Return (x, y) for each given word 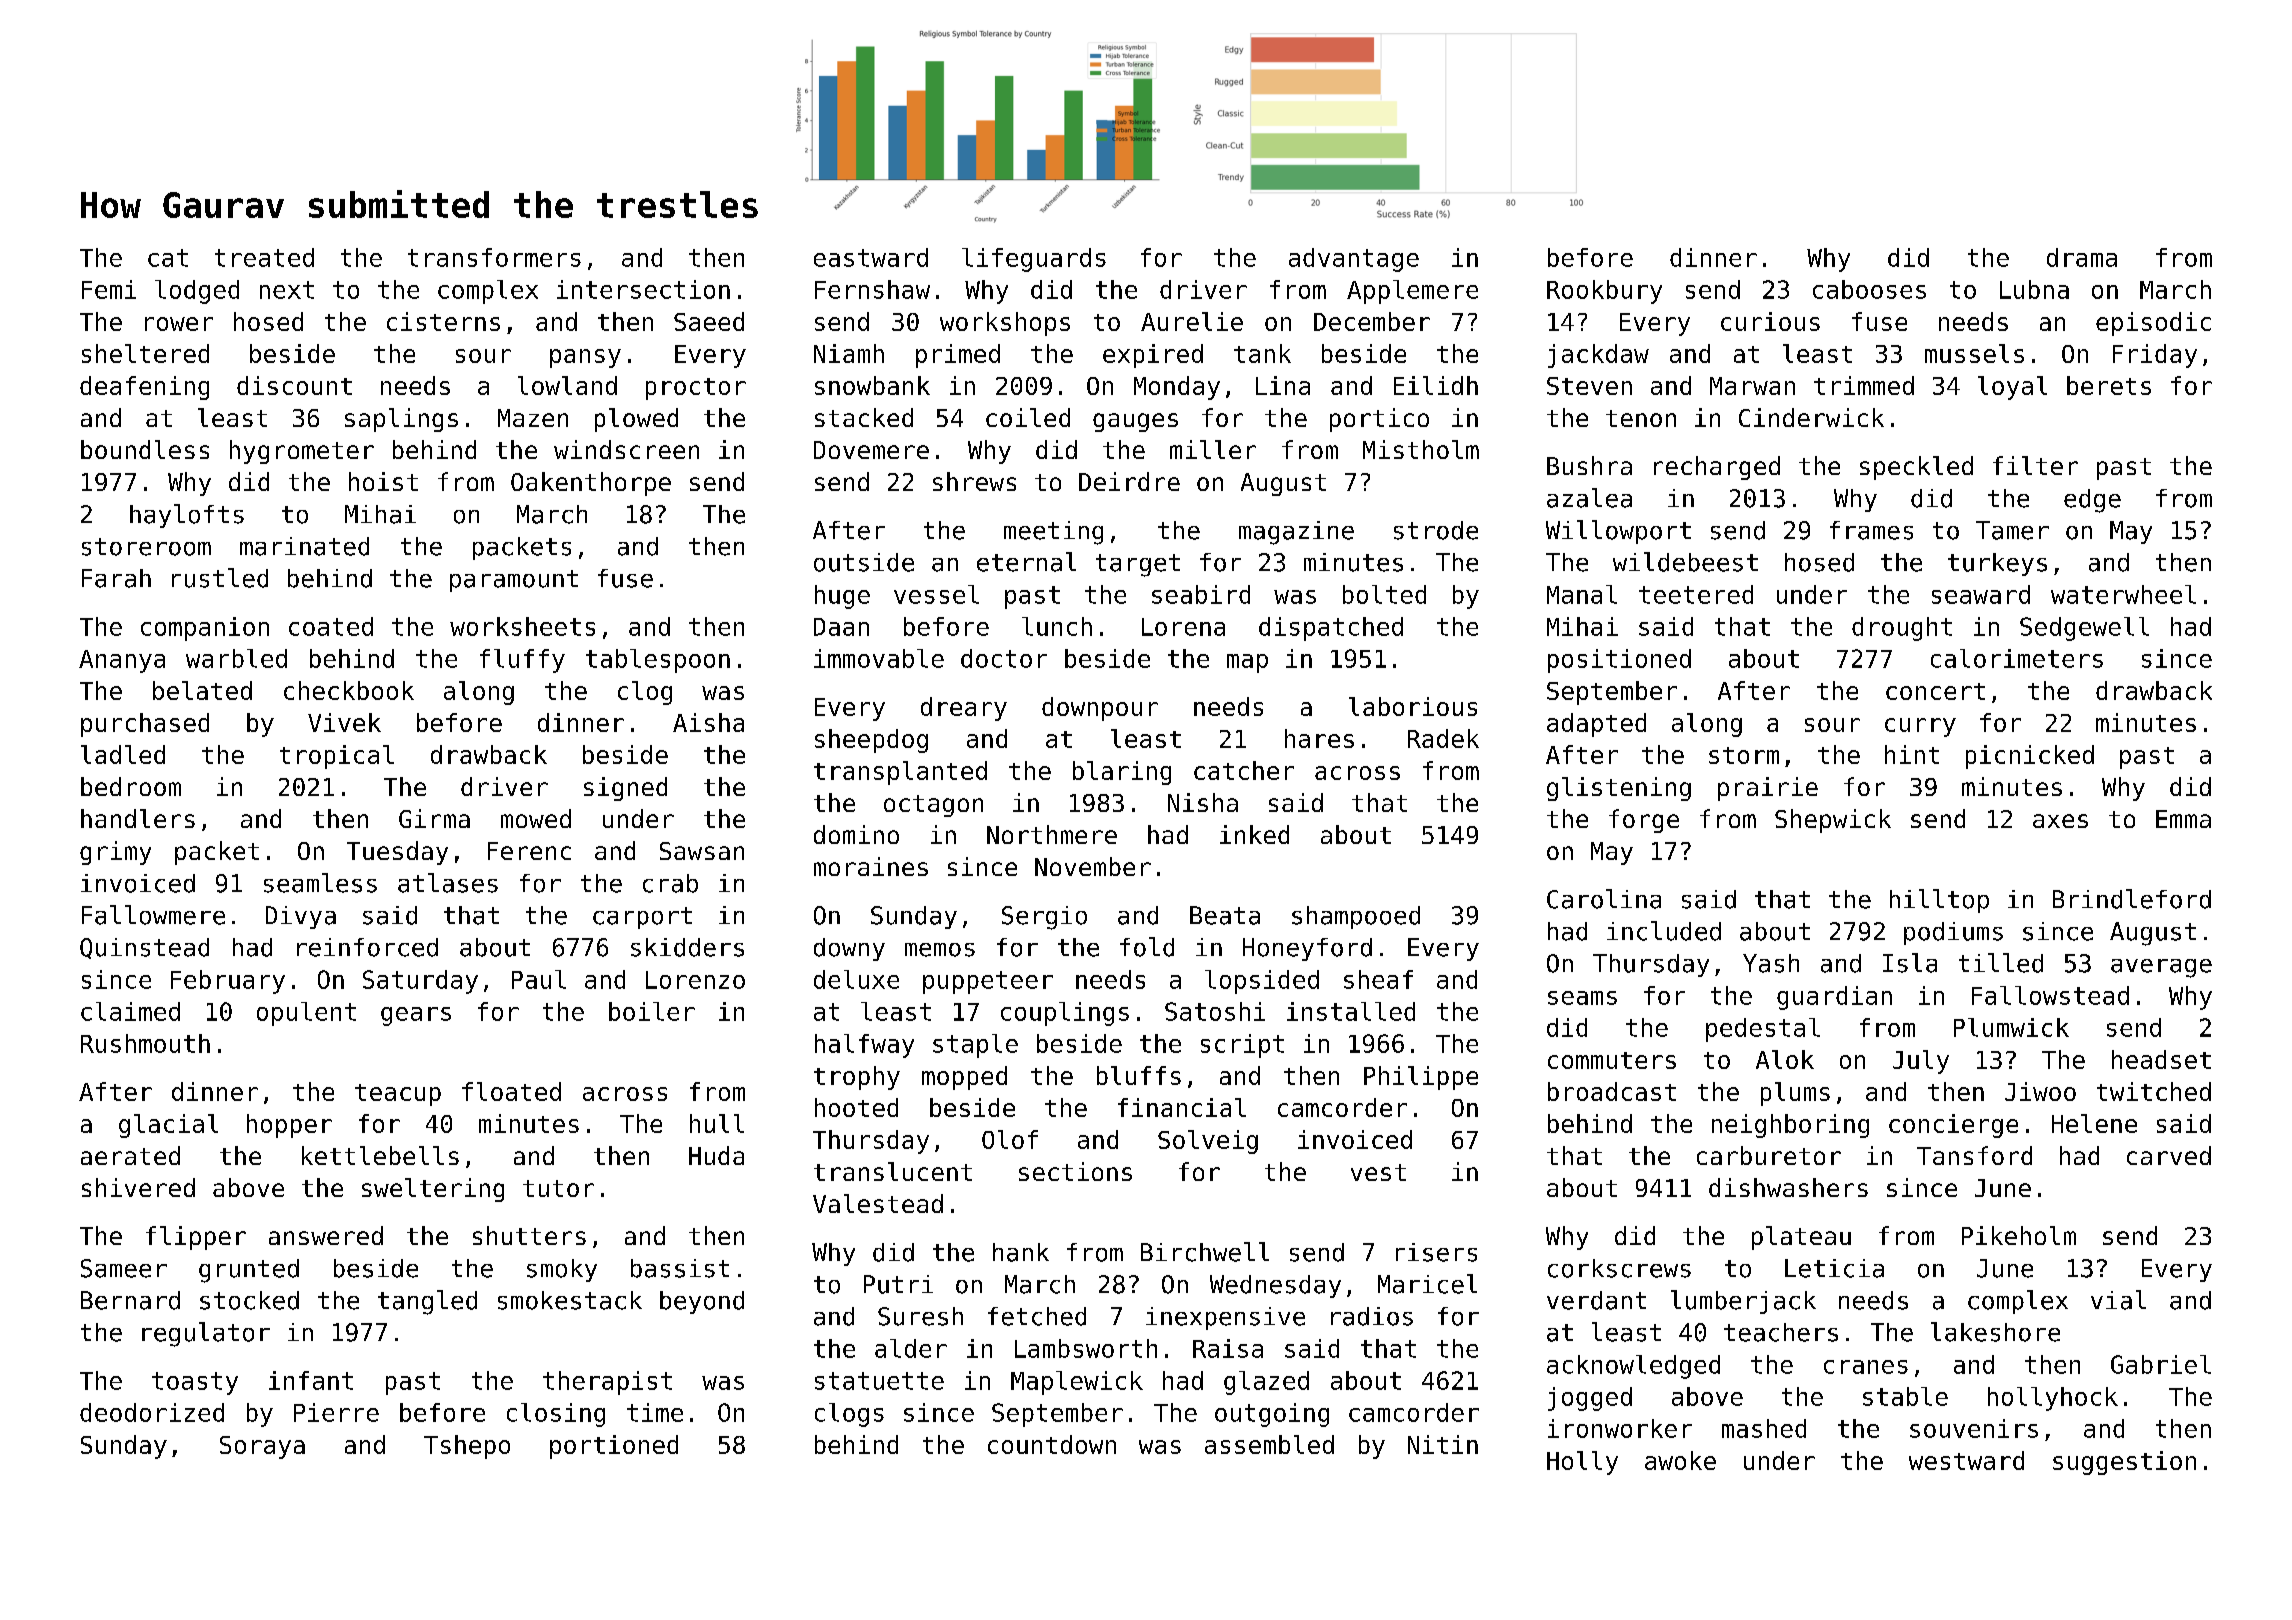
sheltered (145, 353)
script (1242, 1046)
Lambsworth (1086, 1348)
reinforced (367, 947)
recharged (1717, 468)
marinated (304, 546)
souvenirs (1974, 1428)
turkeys (1997, 564)
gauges (1135, 422)
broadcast (1612, 1091)
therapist (607, 1383)
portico (1379, 420)
